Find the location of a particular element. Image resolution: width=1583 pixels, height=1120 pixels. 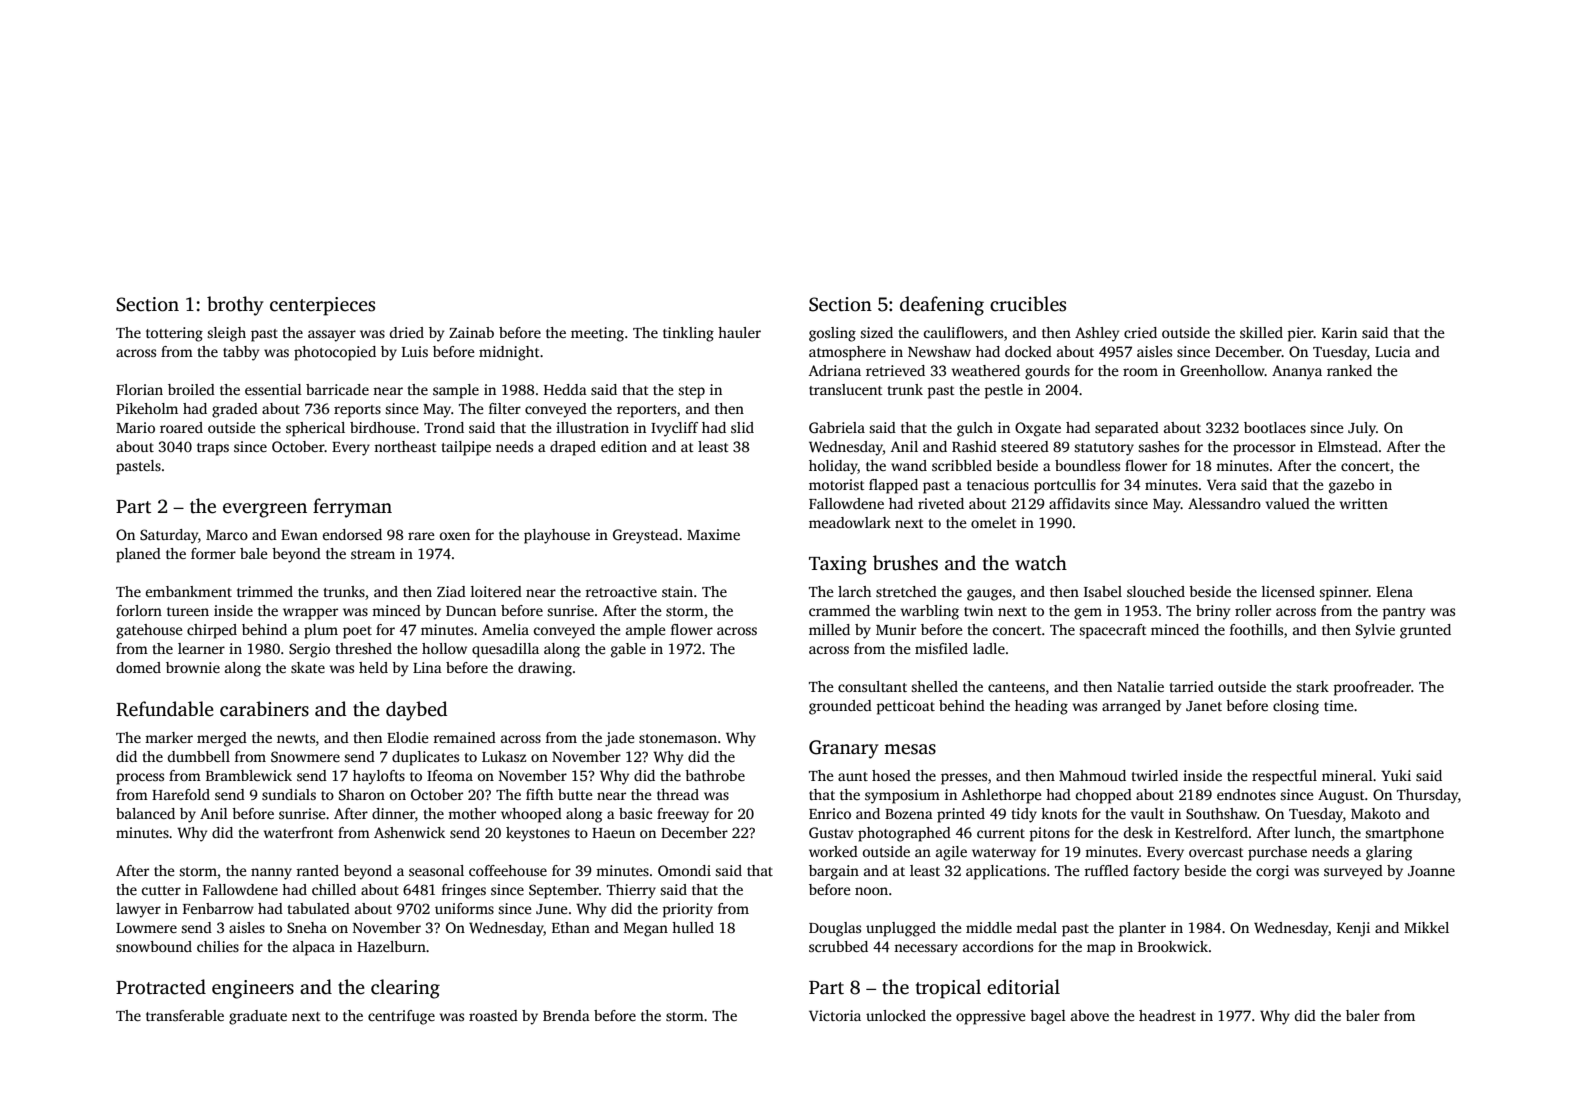

gable is located at coordinates (628, 650).
